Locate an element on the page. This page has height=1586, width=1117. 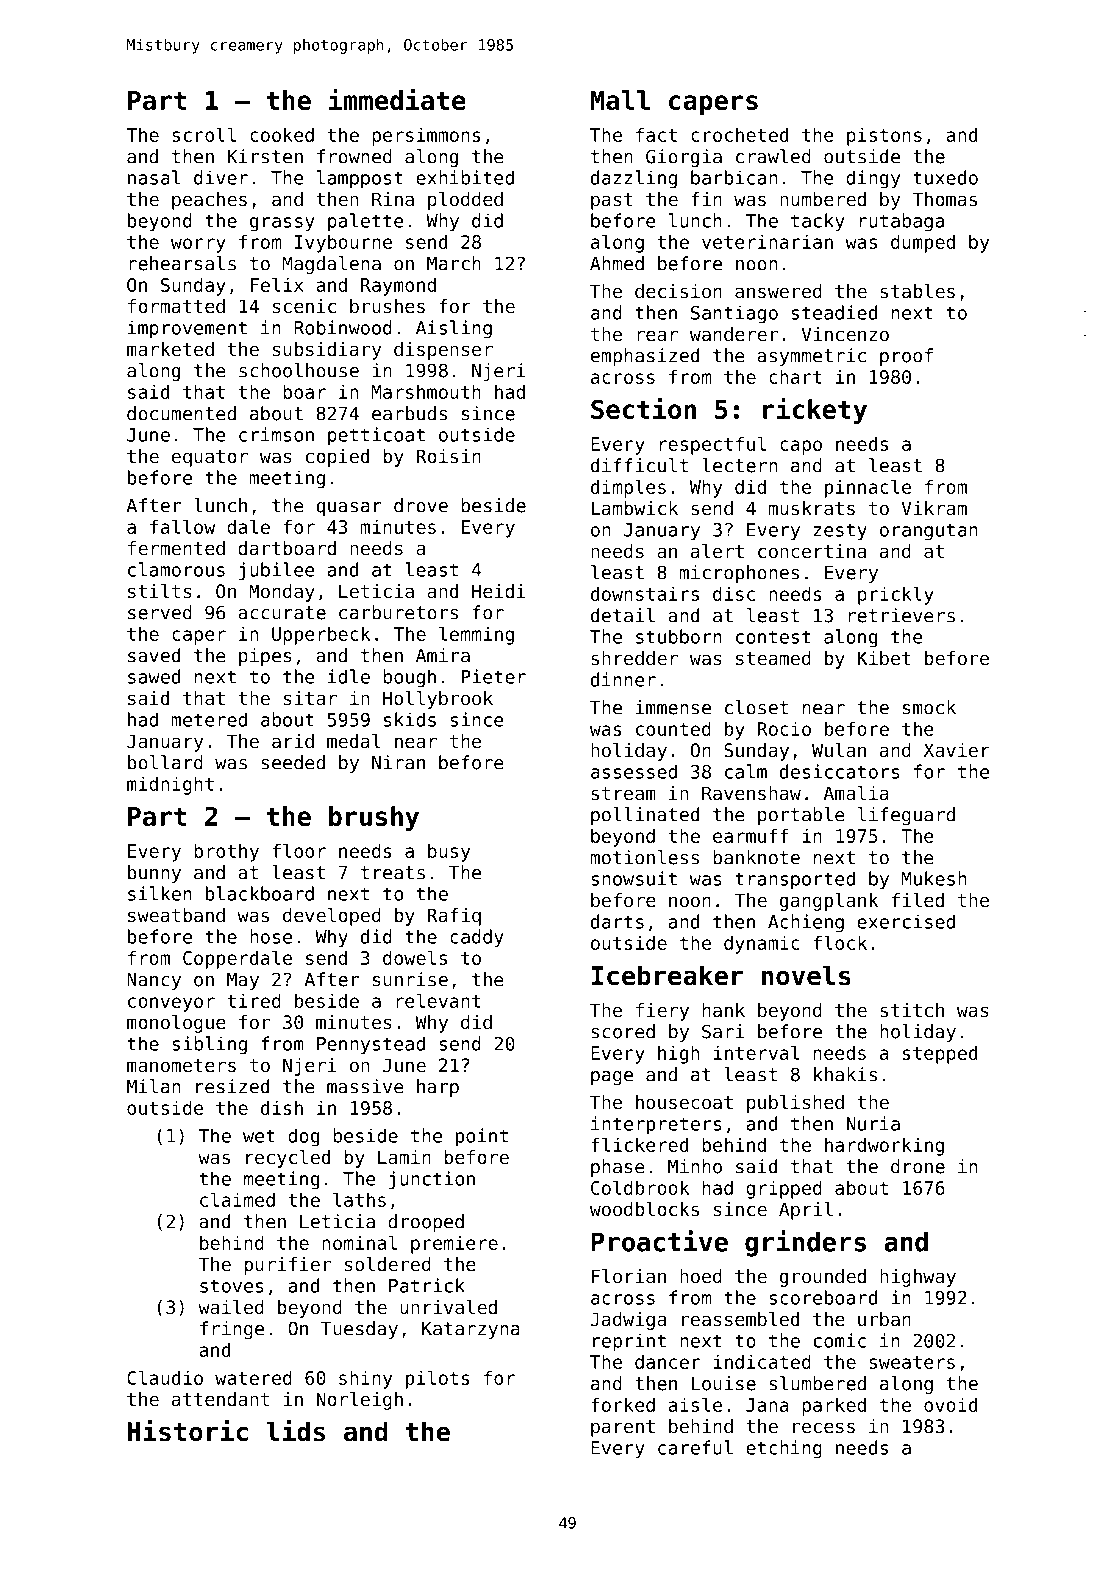
Lambwick is located at coordinates (634, 508).
